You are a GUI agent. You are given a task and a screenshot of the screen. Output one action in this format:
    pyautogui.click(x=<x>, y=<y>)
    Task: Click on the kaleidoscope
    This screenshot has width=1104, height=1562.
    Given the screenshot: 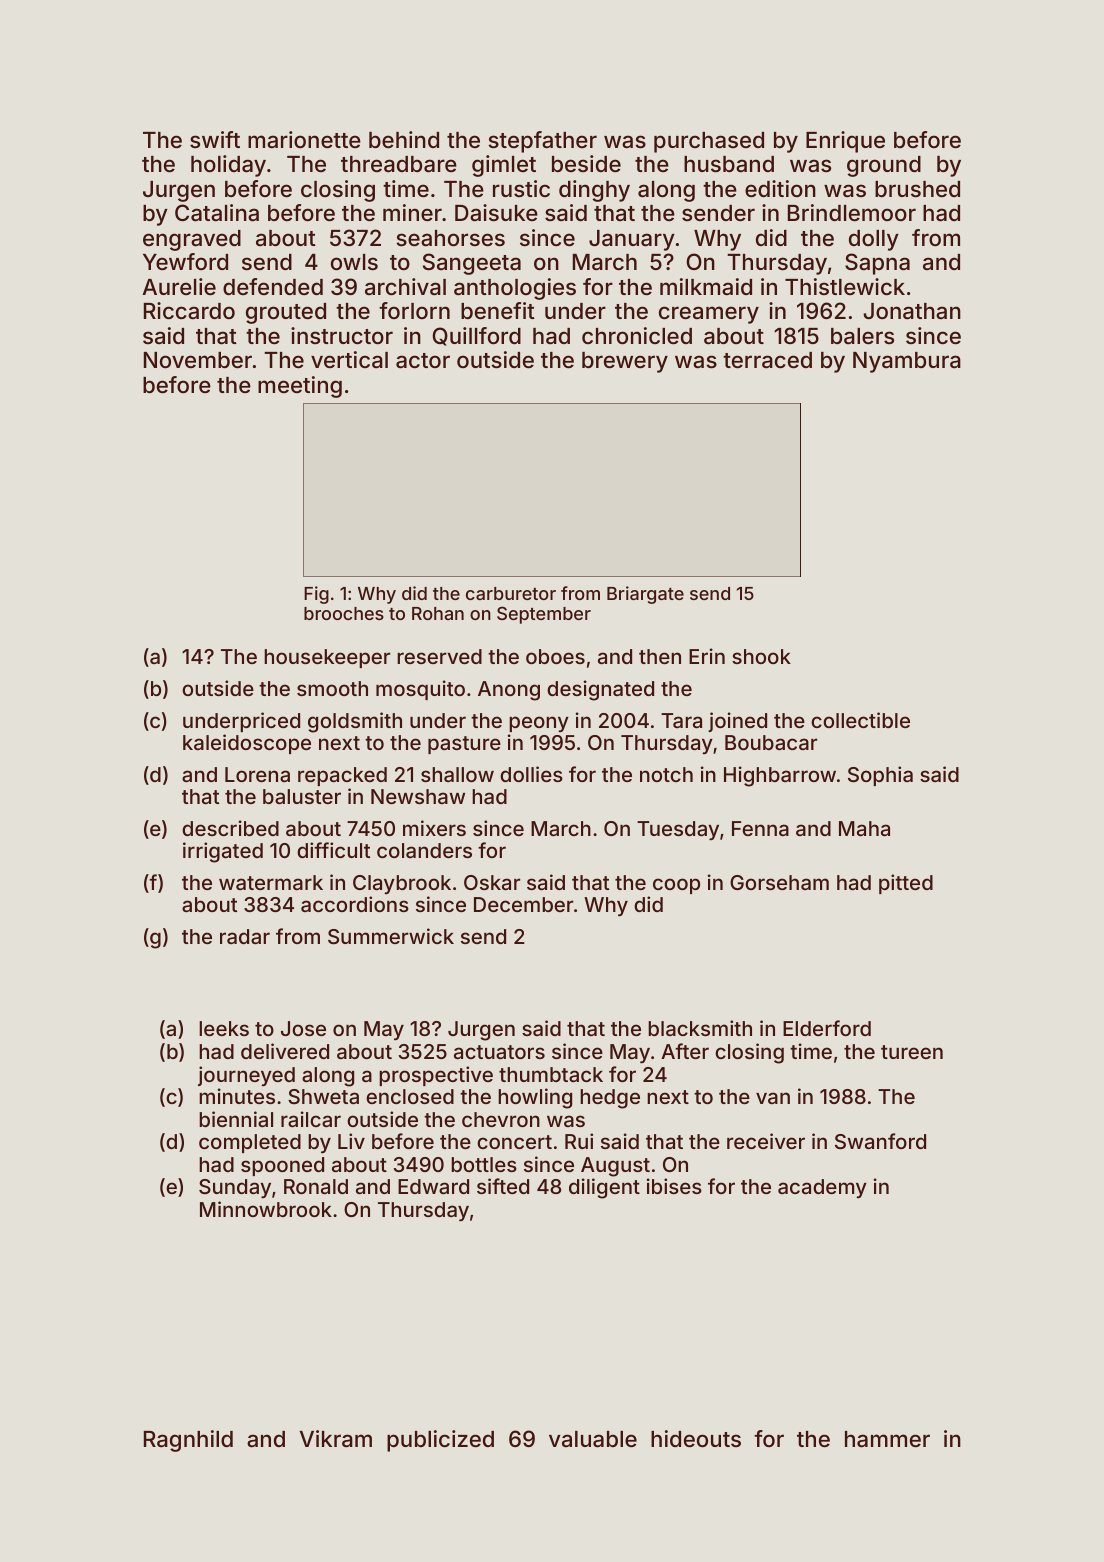 What is the action you would take?
    pyautogui.click(x=247, y=744)
